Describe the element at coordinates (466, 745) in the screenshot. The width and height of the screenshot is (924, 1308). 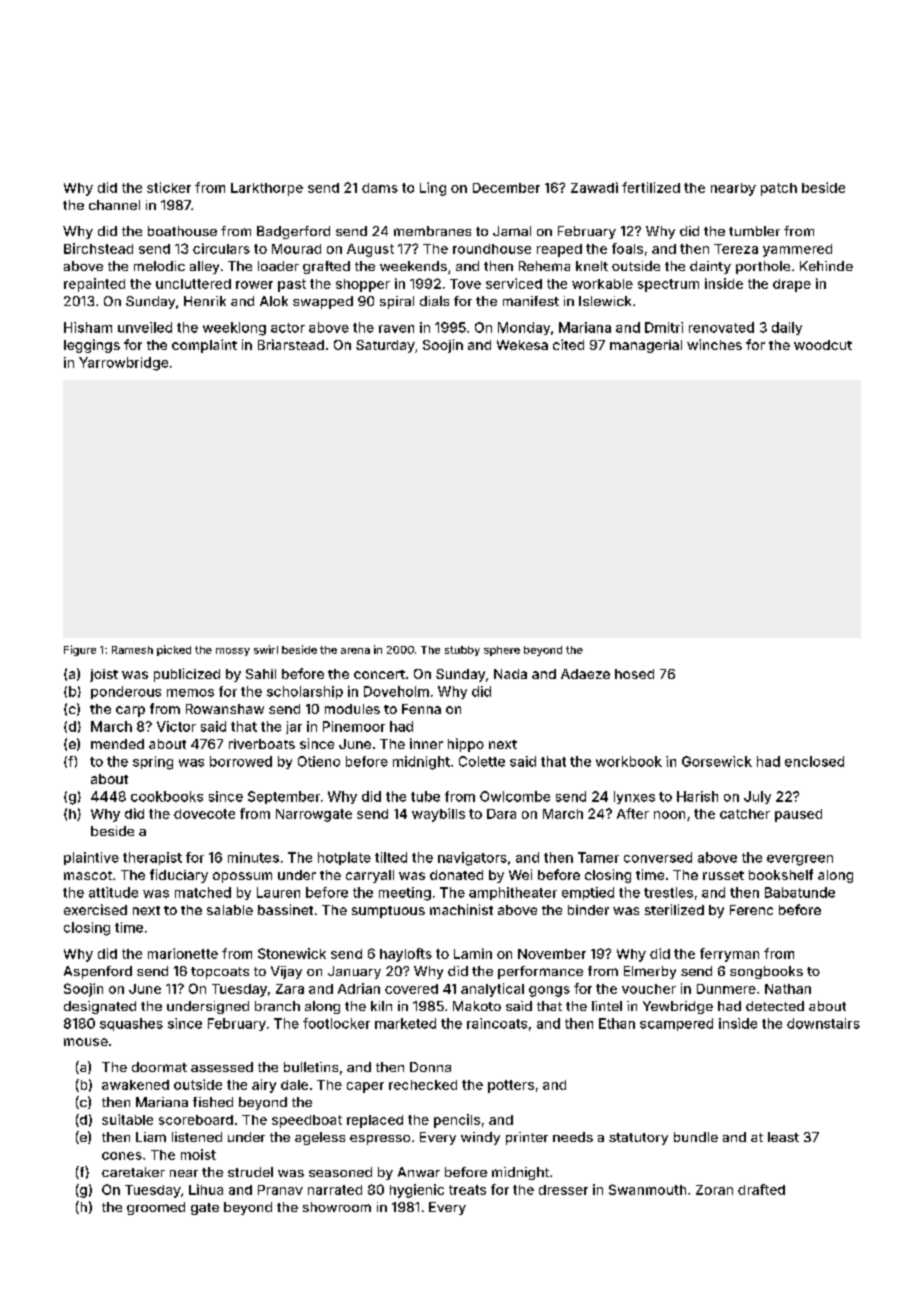
I see `hippo` at that location.
